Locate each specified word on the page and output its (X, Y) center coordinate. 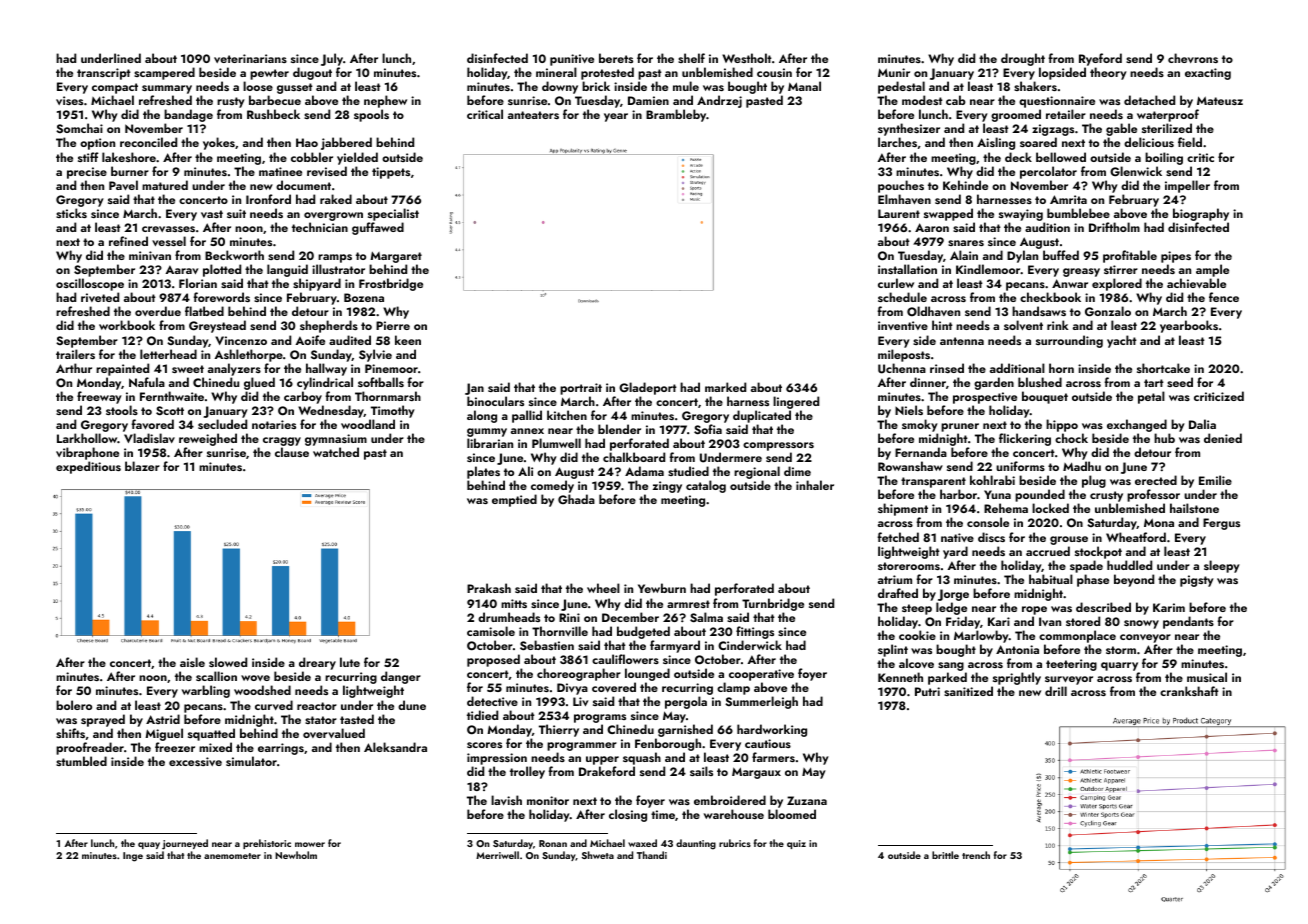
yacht (1122, 341)
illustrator (338, 269)
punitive (572, 60)
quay (149, 845)
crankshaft (1189, 691)
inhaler (815, 485)
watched (336, 452)
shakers (1035, 86)
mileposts (904, 355)
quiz (796, 844)
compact (115, 88)
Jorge (953, 595)
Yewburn (662, 588)
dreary (317, 663)
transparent (933, 482)
